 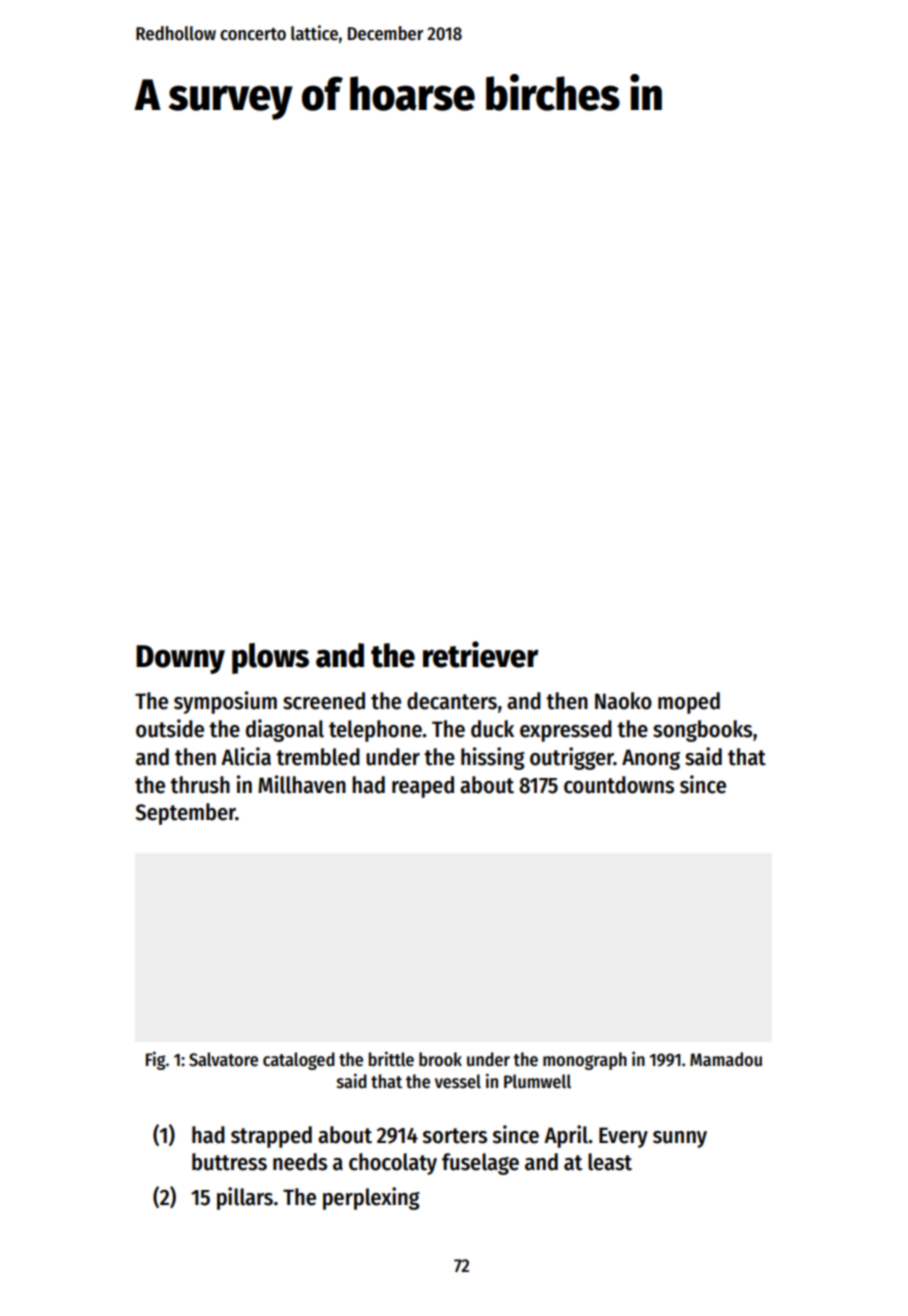 I want to click on perplexing, so click(x=371, y=1198).
